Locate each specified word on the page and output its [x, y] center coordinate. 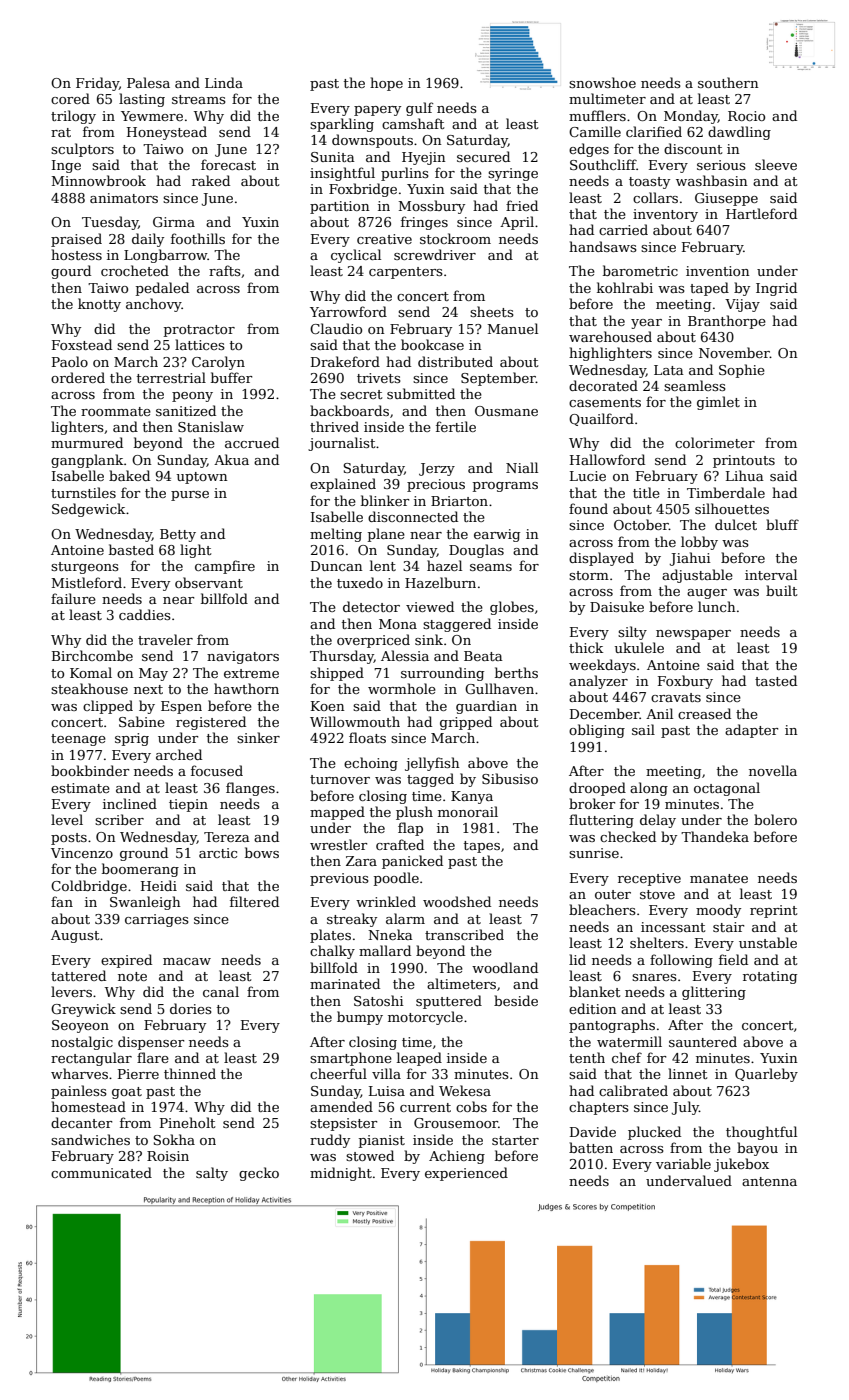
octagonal [727, 789]
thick [586, 647]
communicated [101, 1172]
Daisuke [617, 606]
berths [516, 672]
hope [386, 84]
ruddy [330, 1141]
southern [728, 82]
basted [131, 549]
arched [179, 754]
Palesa [148, 82]
